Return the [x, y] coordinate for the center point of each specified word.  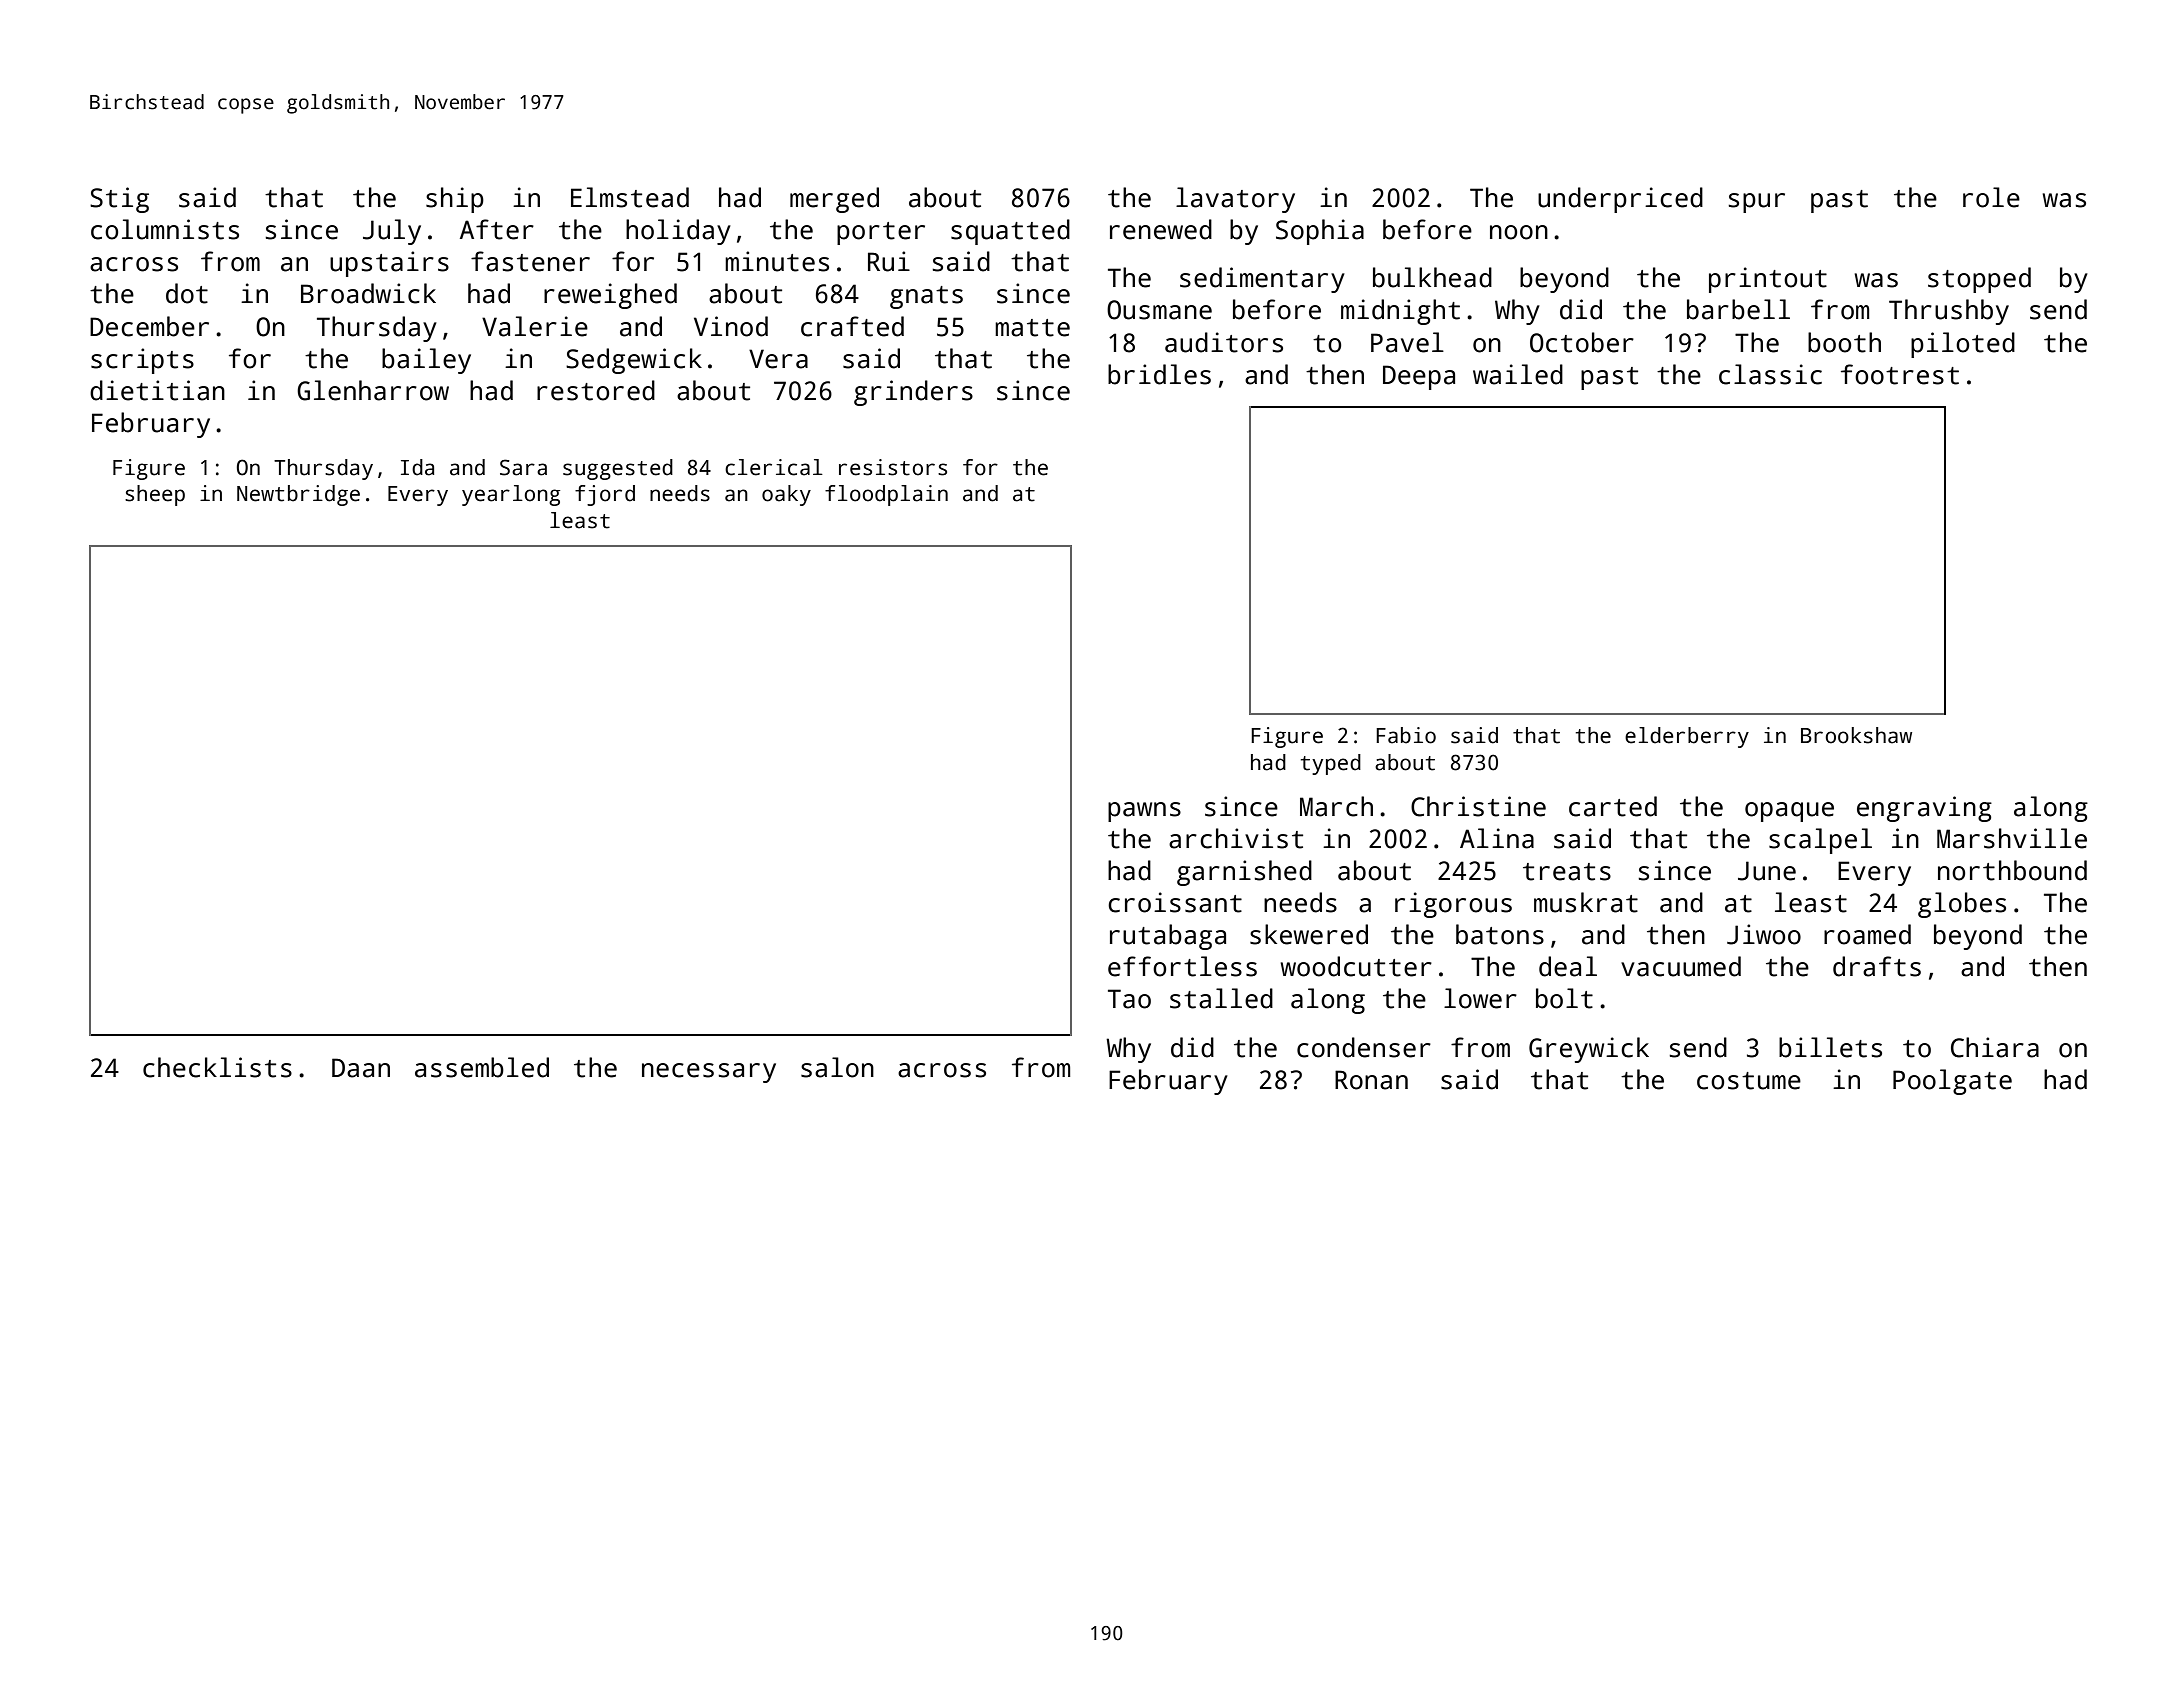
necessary [709, 1073]
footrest [1900, 374]
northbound [2012, 870]
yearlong [511, 495]
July [392, 232]
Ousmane [1159, 310]
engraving [1924, 809]
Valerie [535, 326]
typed [1331, 764]
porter [881, 233]
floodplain [886, 495]
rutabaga [1168, 937]
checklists [217, 1067]
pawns [1144, 812]
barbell [1738, 309]
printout [1768, 280]
